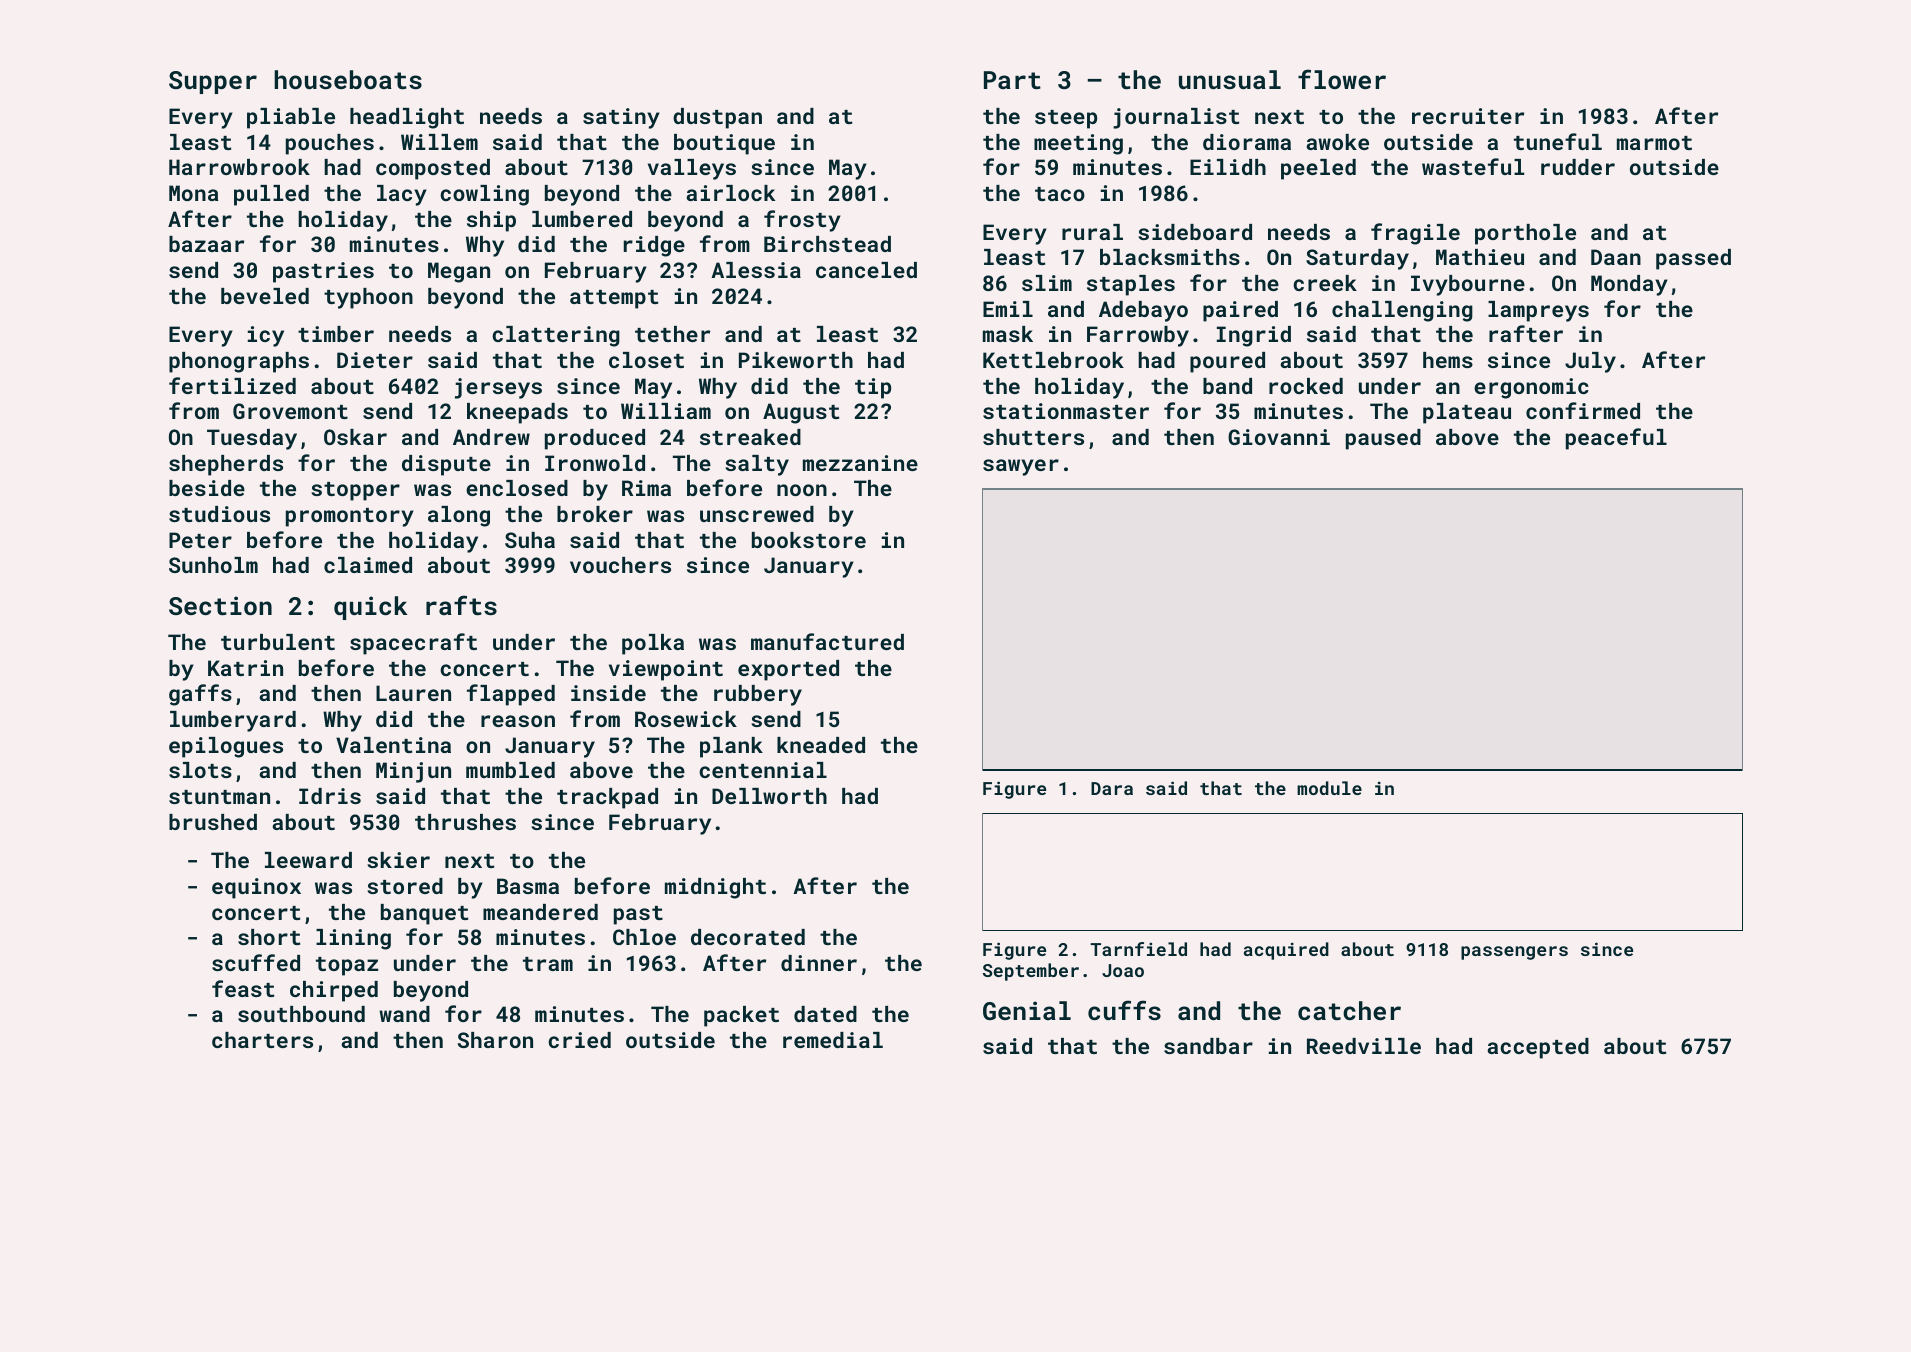 The width and height of the document is (1911, 1352). Describe the element at coordinates (393, 745) in the document. I see `Valentina` at that location.
